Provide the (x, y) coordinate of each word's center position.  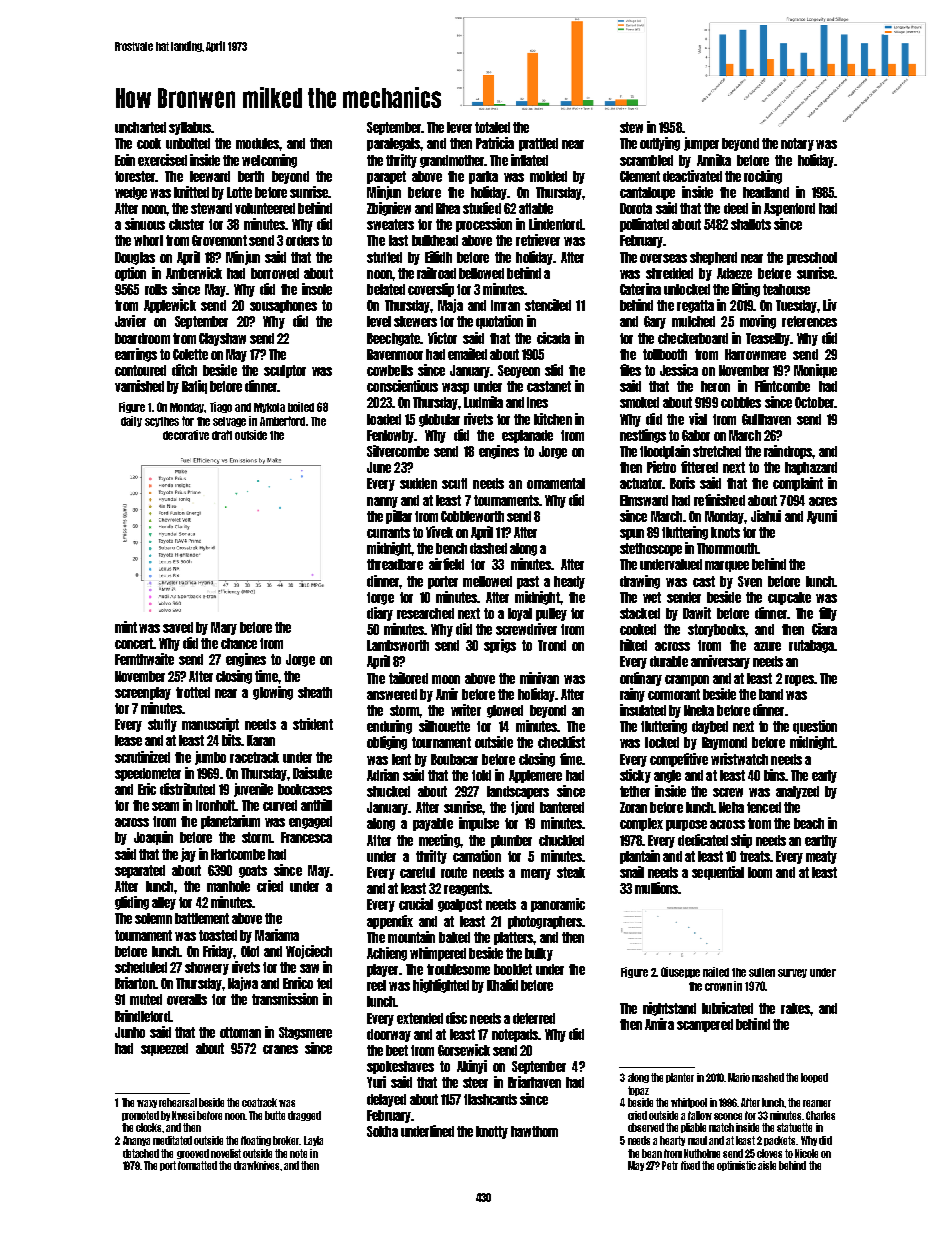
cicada (553, 338)
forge (380, 598)
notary (797, 144)
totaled (492, 127)
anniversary (720, 662)
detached (141, 1153)
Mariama (277, 935)
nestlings (643, 436)
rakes (795, 1008)
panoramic (558, 905)
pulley (551, 614)
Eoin (125, 160)
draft (222, 435)
